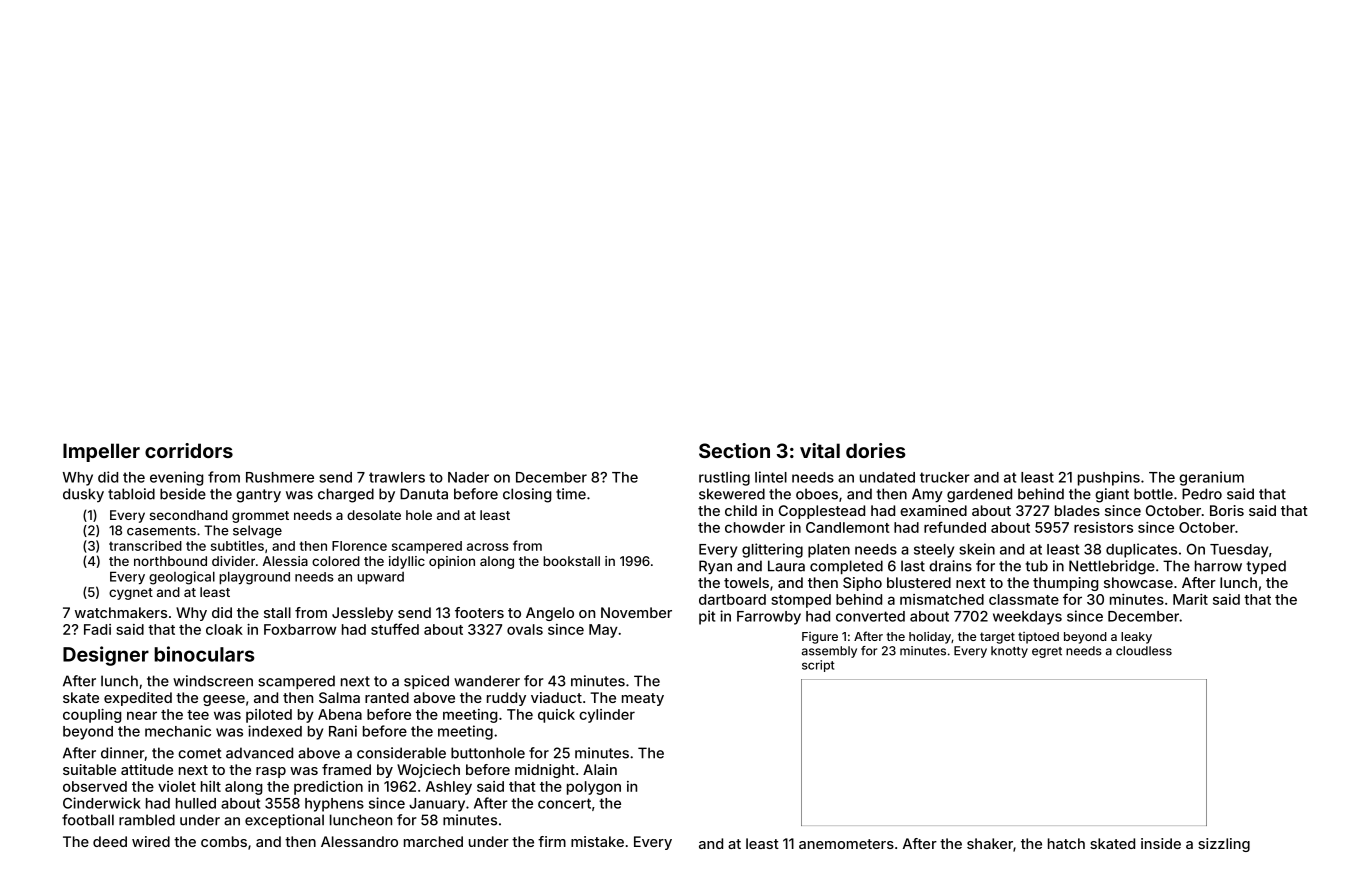  What do you see at coordinates (597, 841) in the screenshot?
I see `mistake` at bounding box center [597, 841].
